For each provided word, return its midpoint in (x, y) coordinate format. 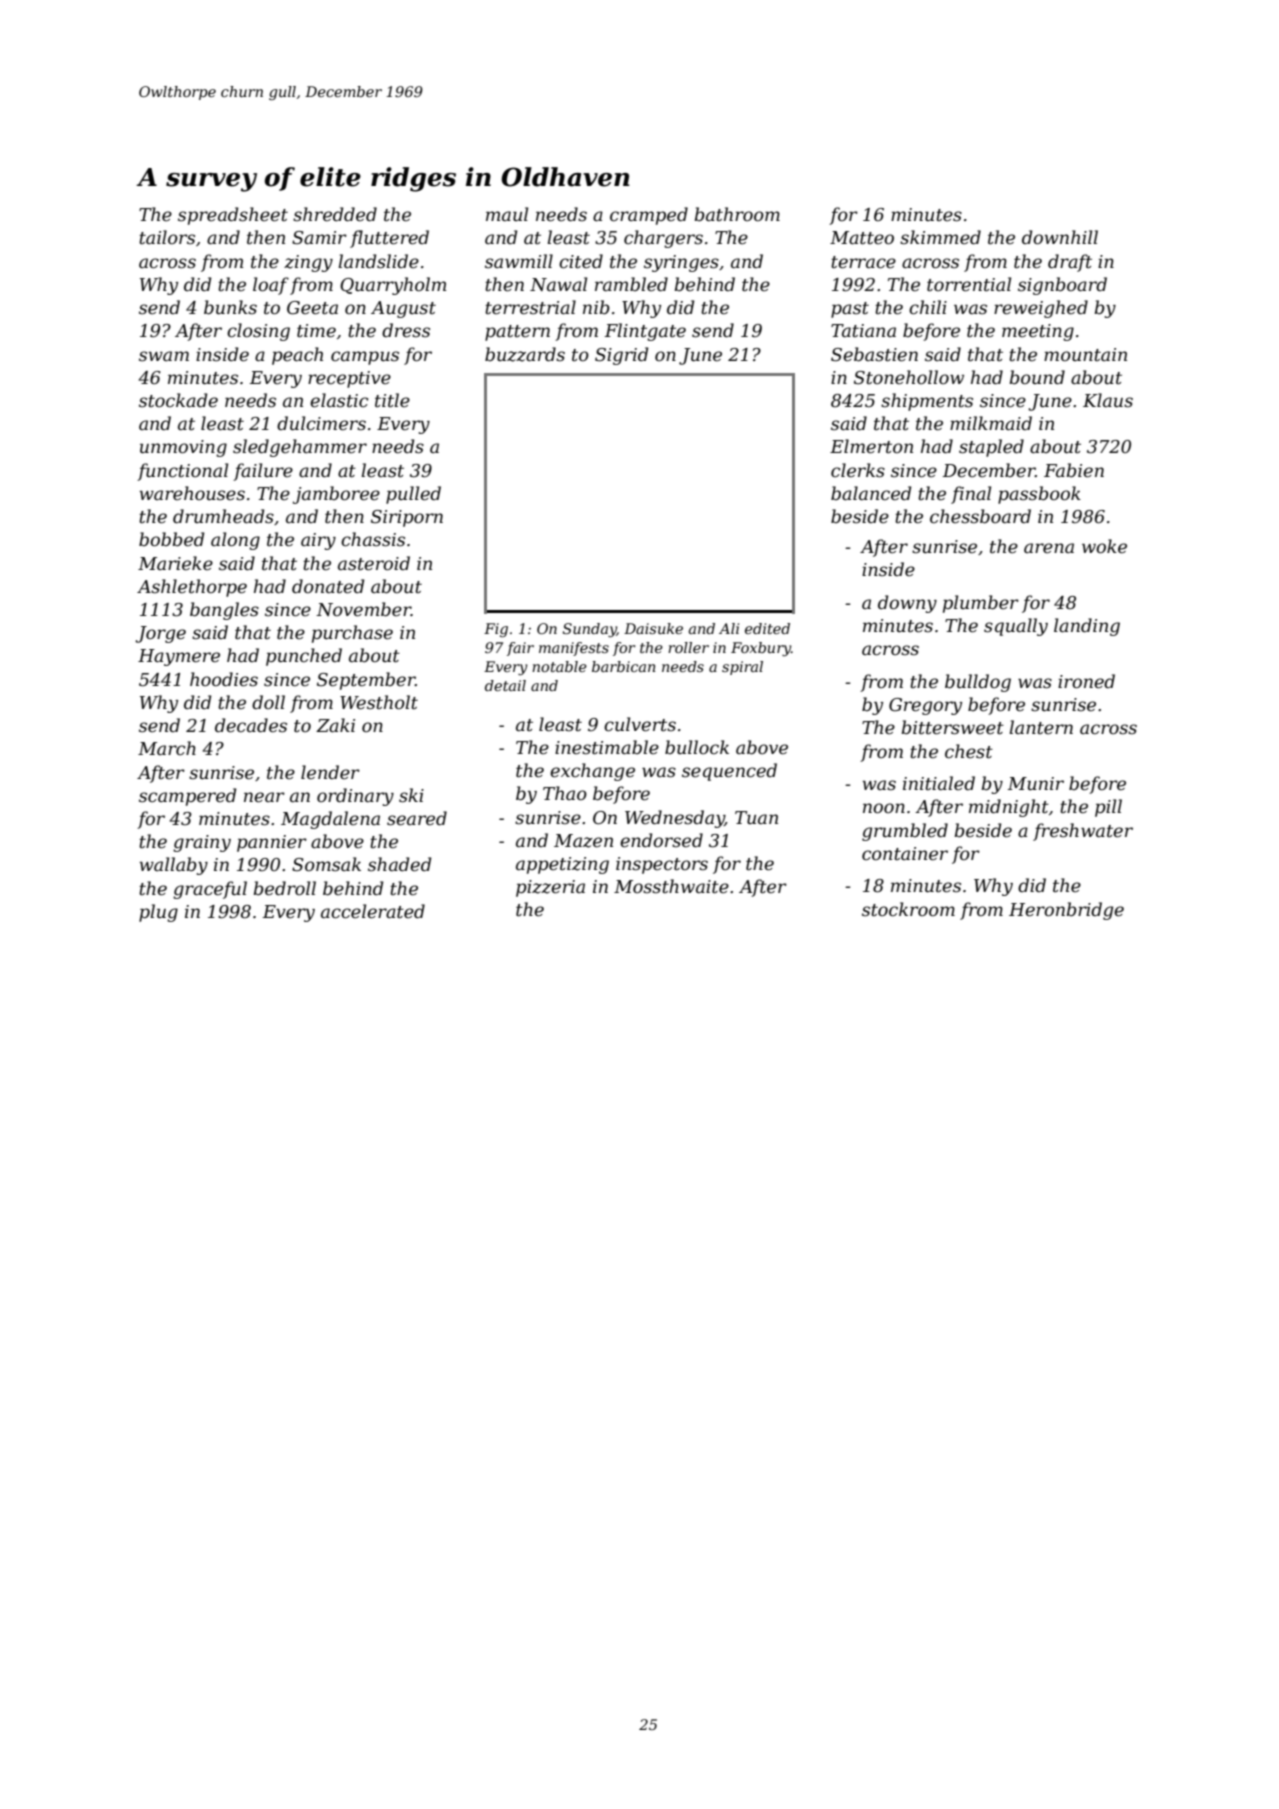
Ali (729, 628)
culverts (640, 724)
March (167, 748)
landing (1087, 627)
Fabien (1074, 470)
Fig (496, 630)
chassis (373, 539)
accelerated (373, 911)
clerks (858, 470)
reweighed (1041, 309)
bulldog (978, 683)
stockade (178, 400)
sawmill (519, 261)
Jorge (160, 634)
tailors (167, 237)
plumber (981, 604)
